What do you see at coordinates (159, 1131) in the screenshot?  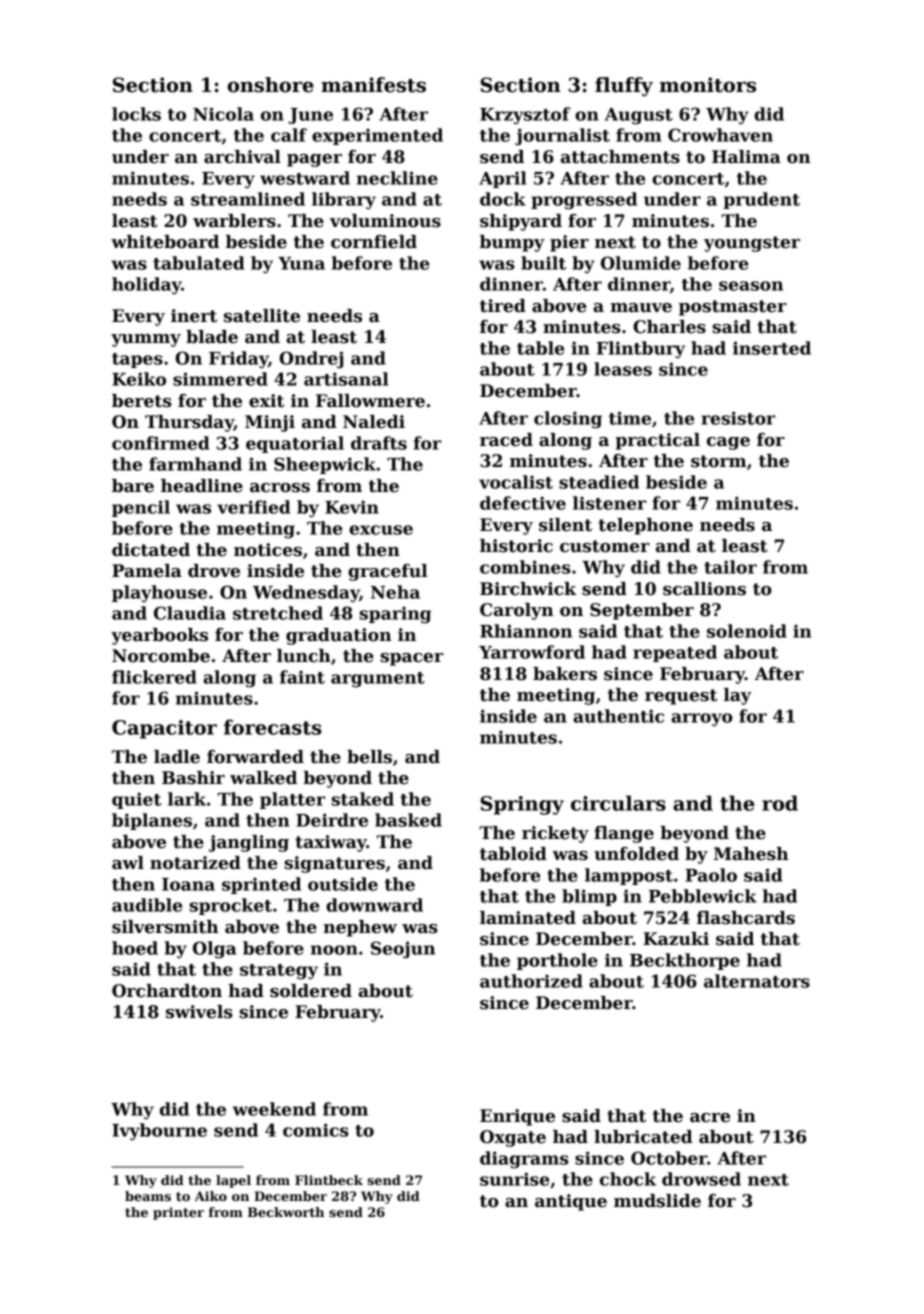 I see `Ivybourne` at bounding box center [159, 1131].
